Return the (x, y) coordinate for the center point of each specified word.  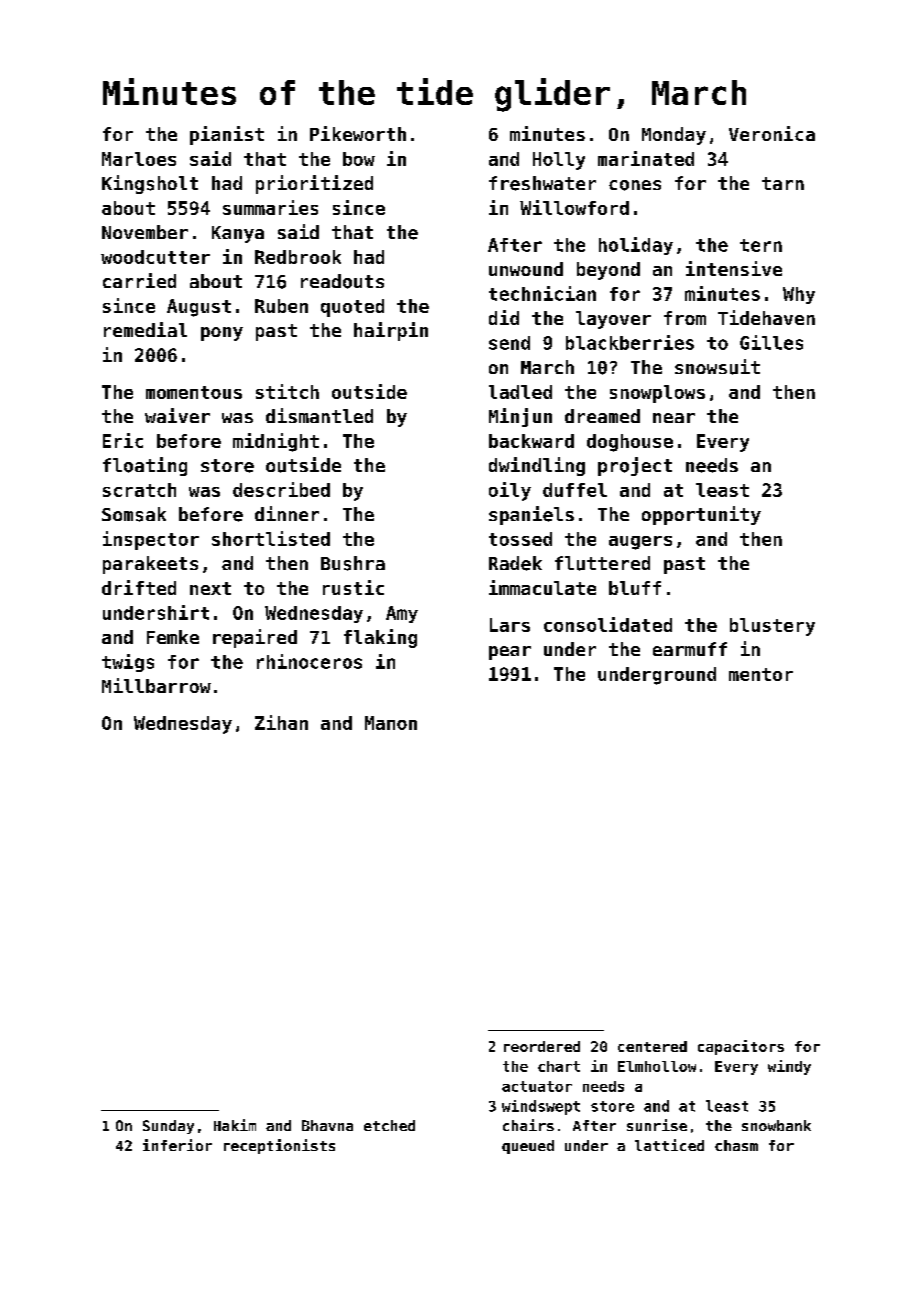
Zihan (281, 722)
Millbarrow (156, 685)
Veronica (772, 133)
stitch (287, 391)
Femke (173, 637)
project (635, 466)
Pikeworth (358, 133)
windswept (541, 1107)
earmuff (690, 649)
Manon (391, 723)
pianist (227, 135)
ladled (520, 392)
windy (789, 1067)
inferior (177, 1145)
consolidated (608, 624)
